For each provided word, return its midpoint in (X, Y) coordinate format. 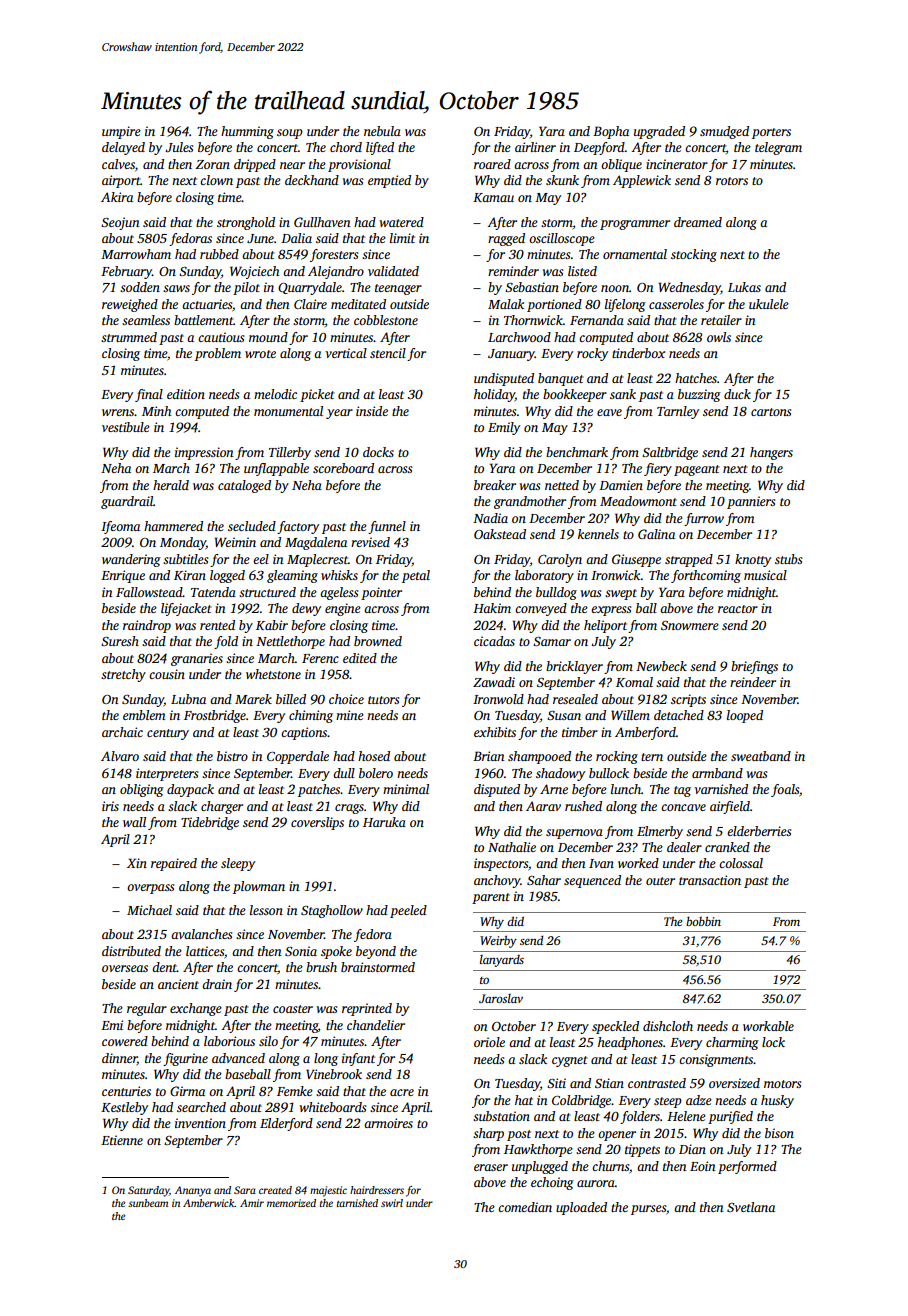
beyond (376, 952)
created (275, 1190)
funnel (387, 527)
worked (638, 863)
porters (771, 133)
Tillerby (290, 453)
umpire (121, 132)
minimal (406, 789)
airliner (535, 147)
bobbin (703, 921)
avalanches (201, 934)
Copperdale (298, 757)
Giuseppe (636, 560)
